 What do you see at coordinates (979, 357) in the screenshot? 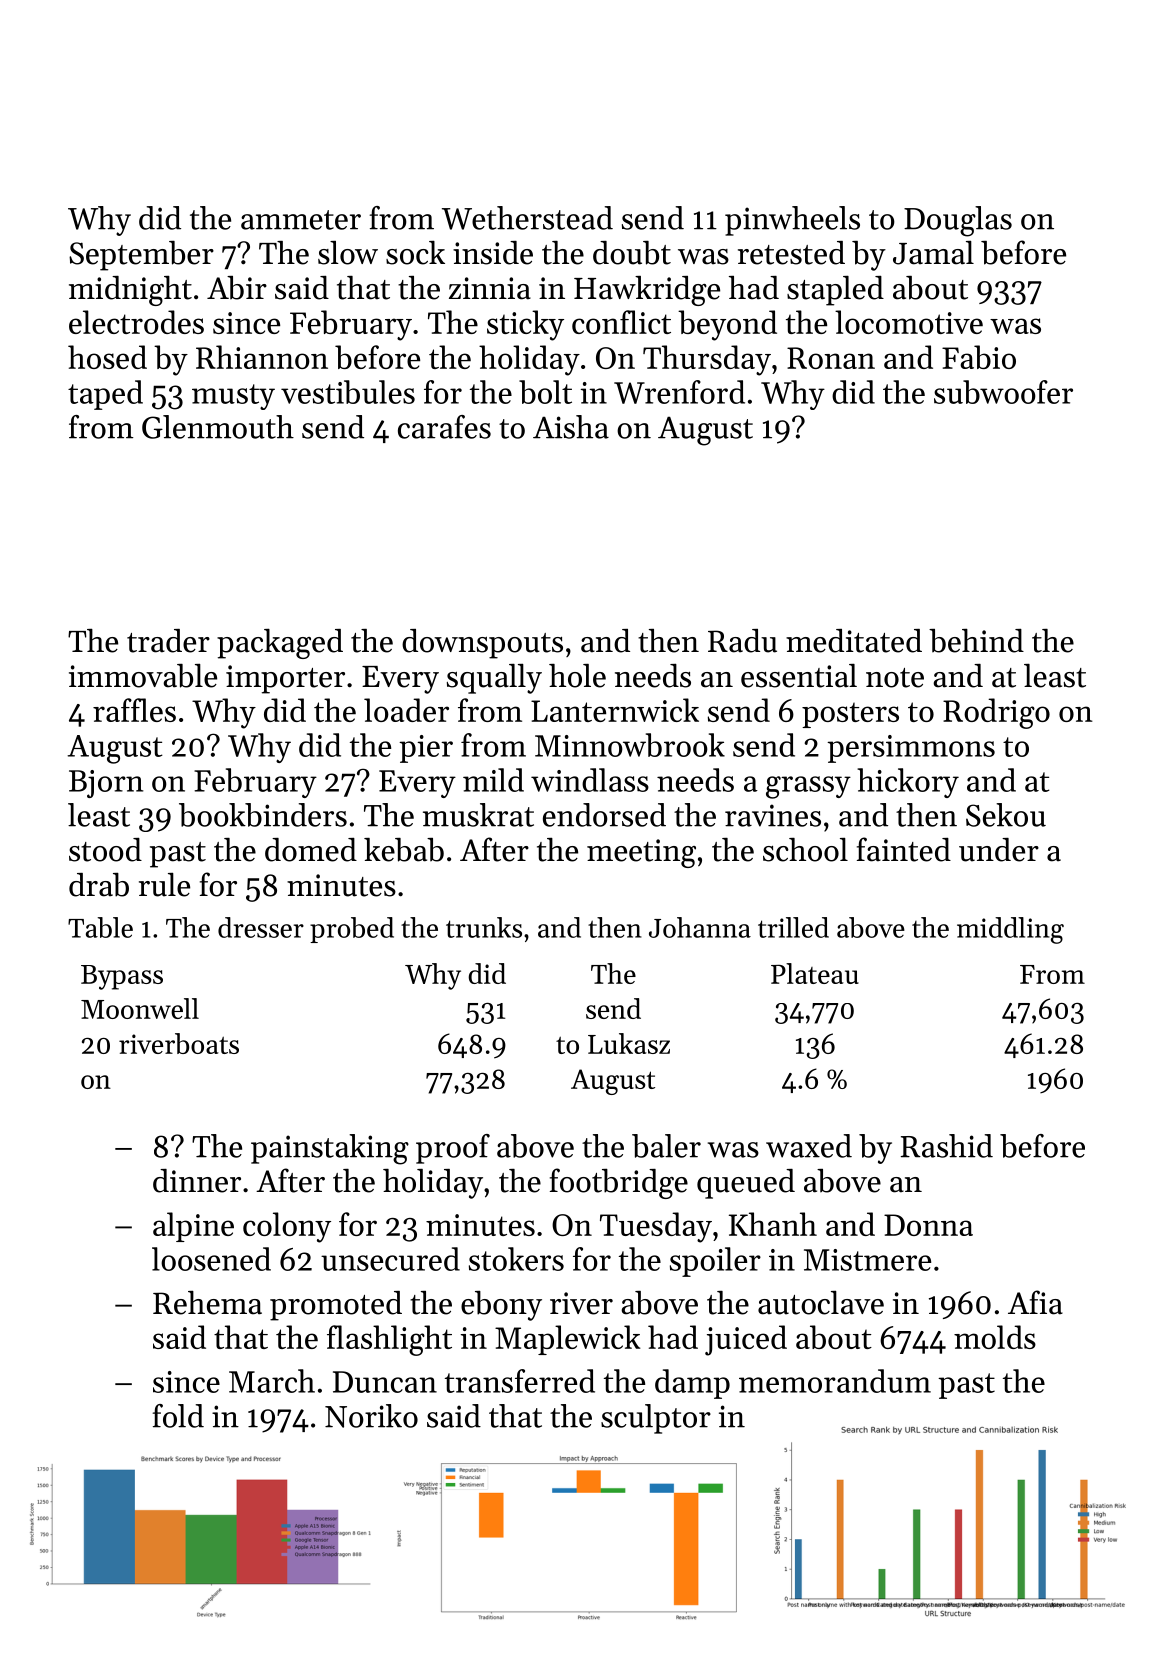
I see `Fabio` at bounding box center [979, 357].
